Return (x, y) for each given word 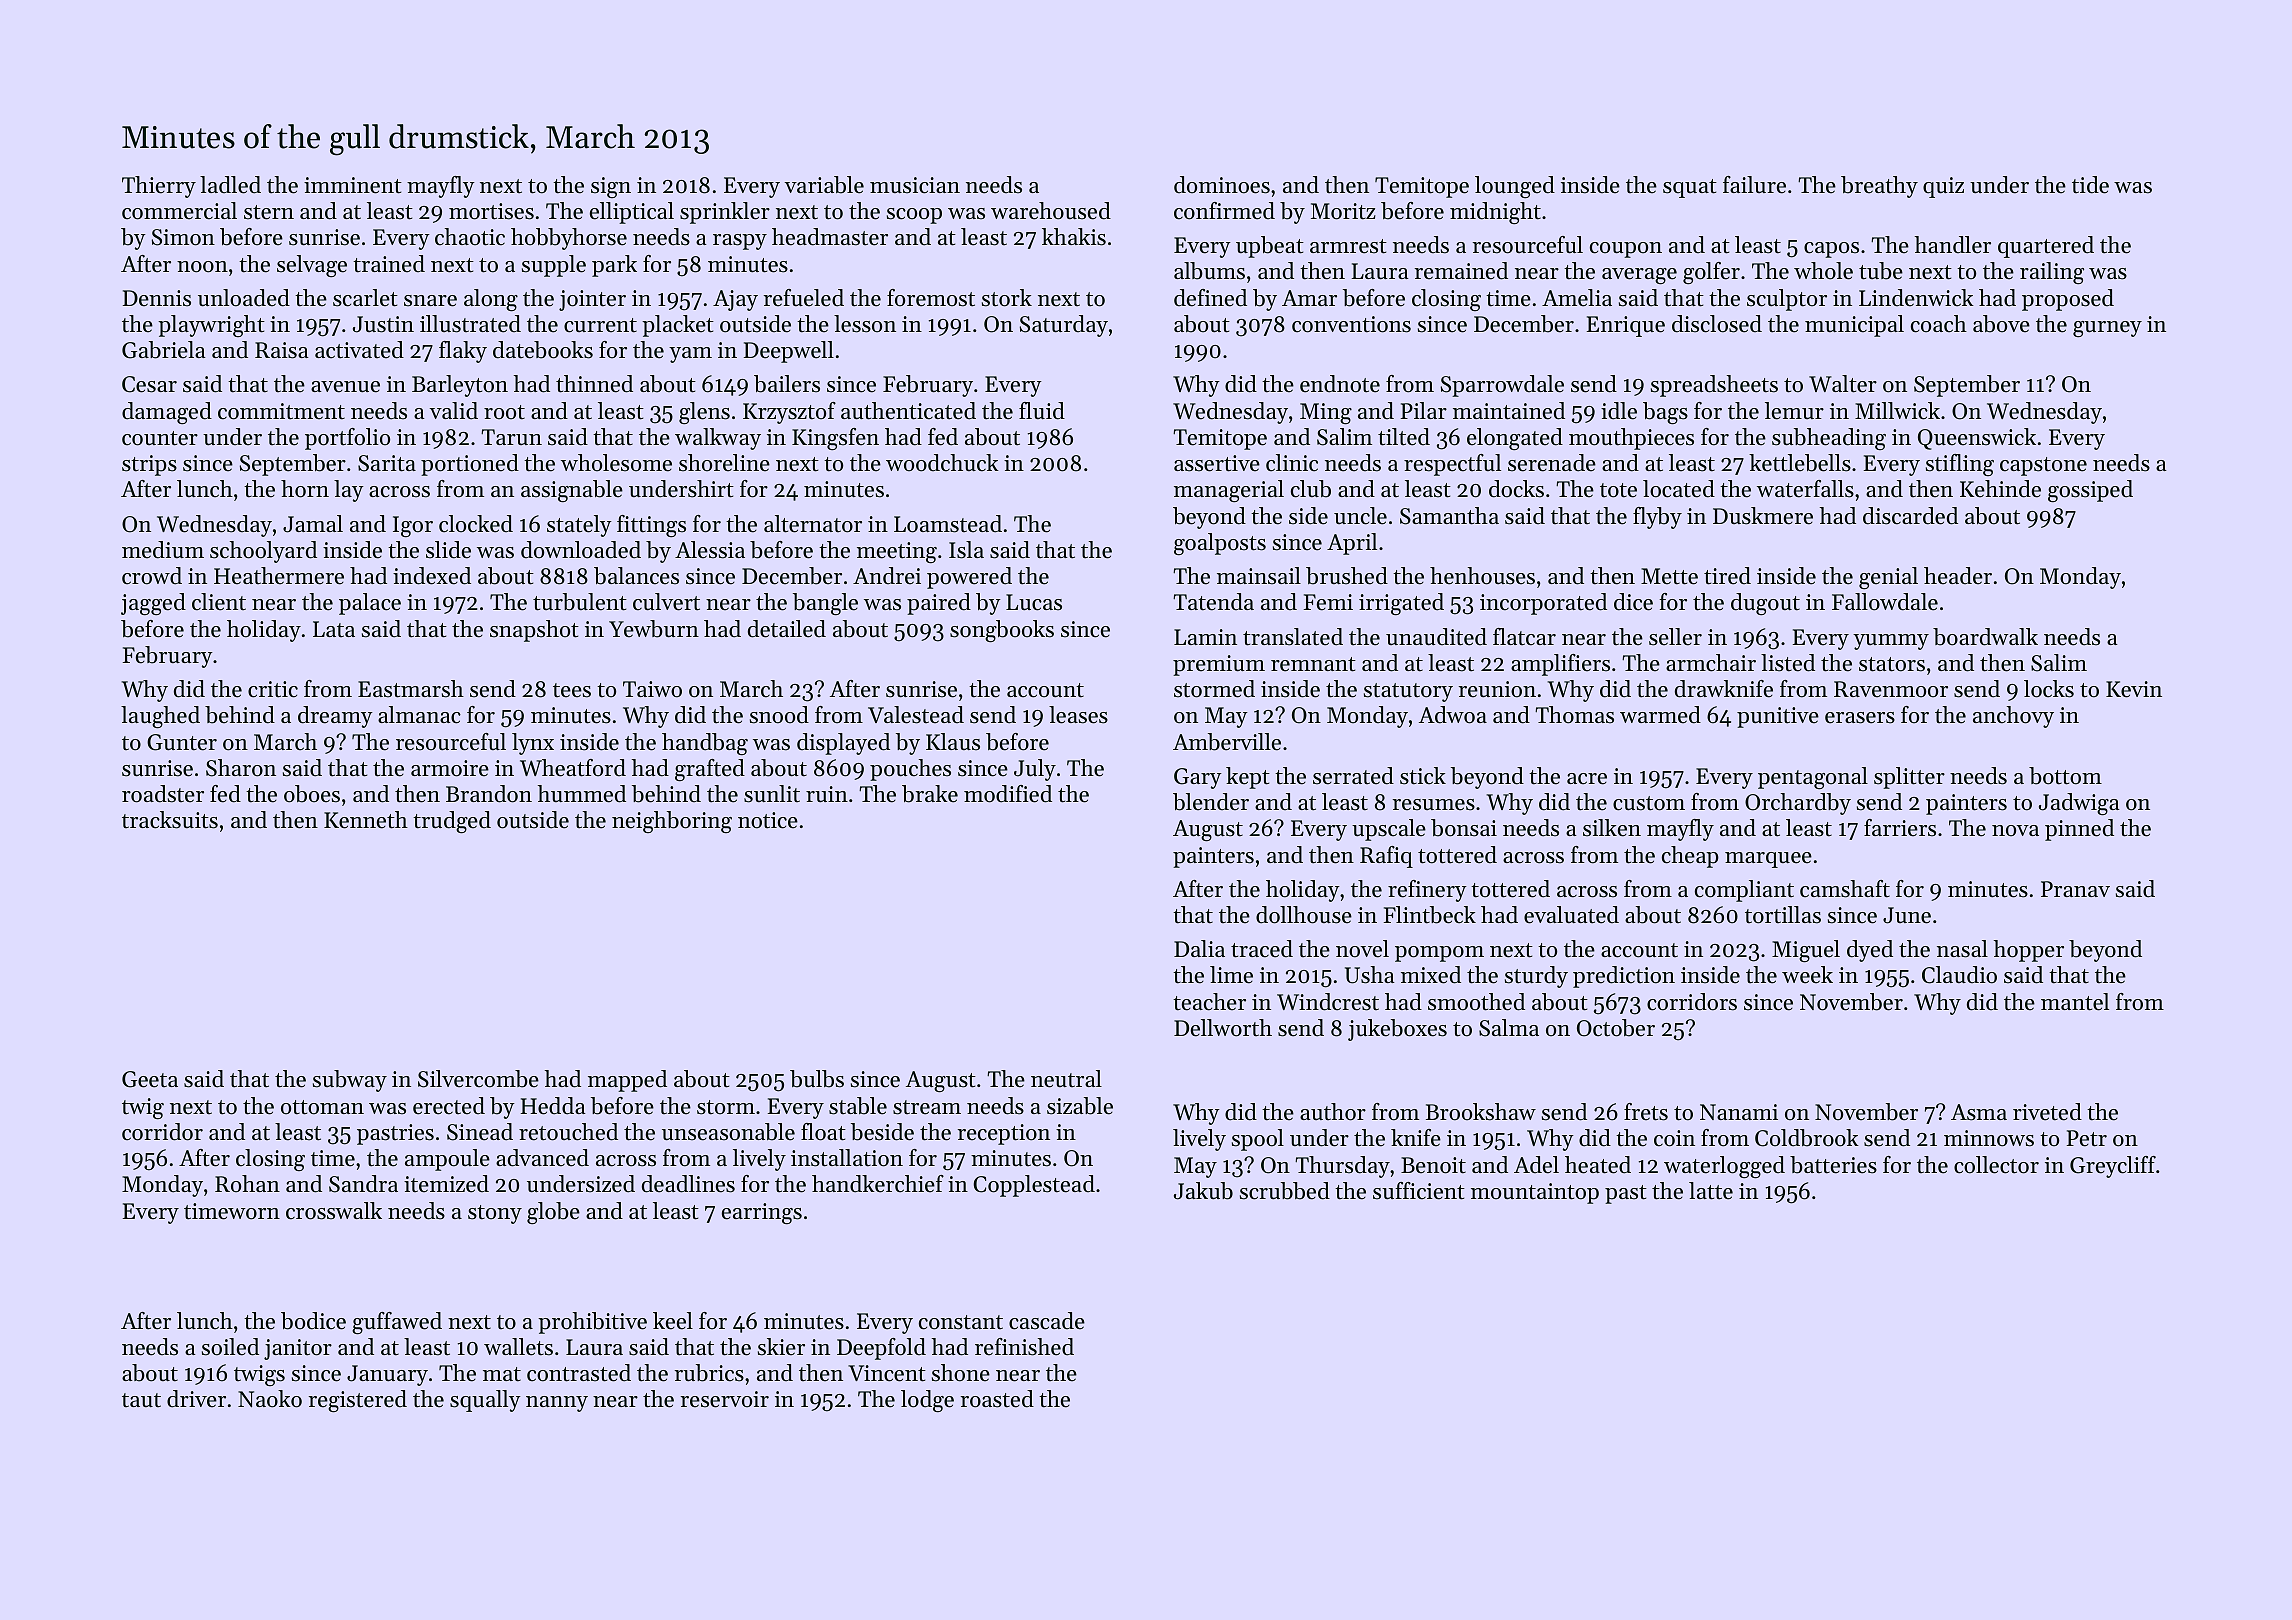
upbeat (1270, 247)
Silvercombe (478, 1079)
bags (1665, 413)
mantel (2075, 1002)
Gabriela (164, 350)
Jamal (313, 524)
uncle (1360, 516)
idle (1619, 411)
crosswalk (334, 1211)
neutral (1066, 1079)
